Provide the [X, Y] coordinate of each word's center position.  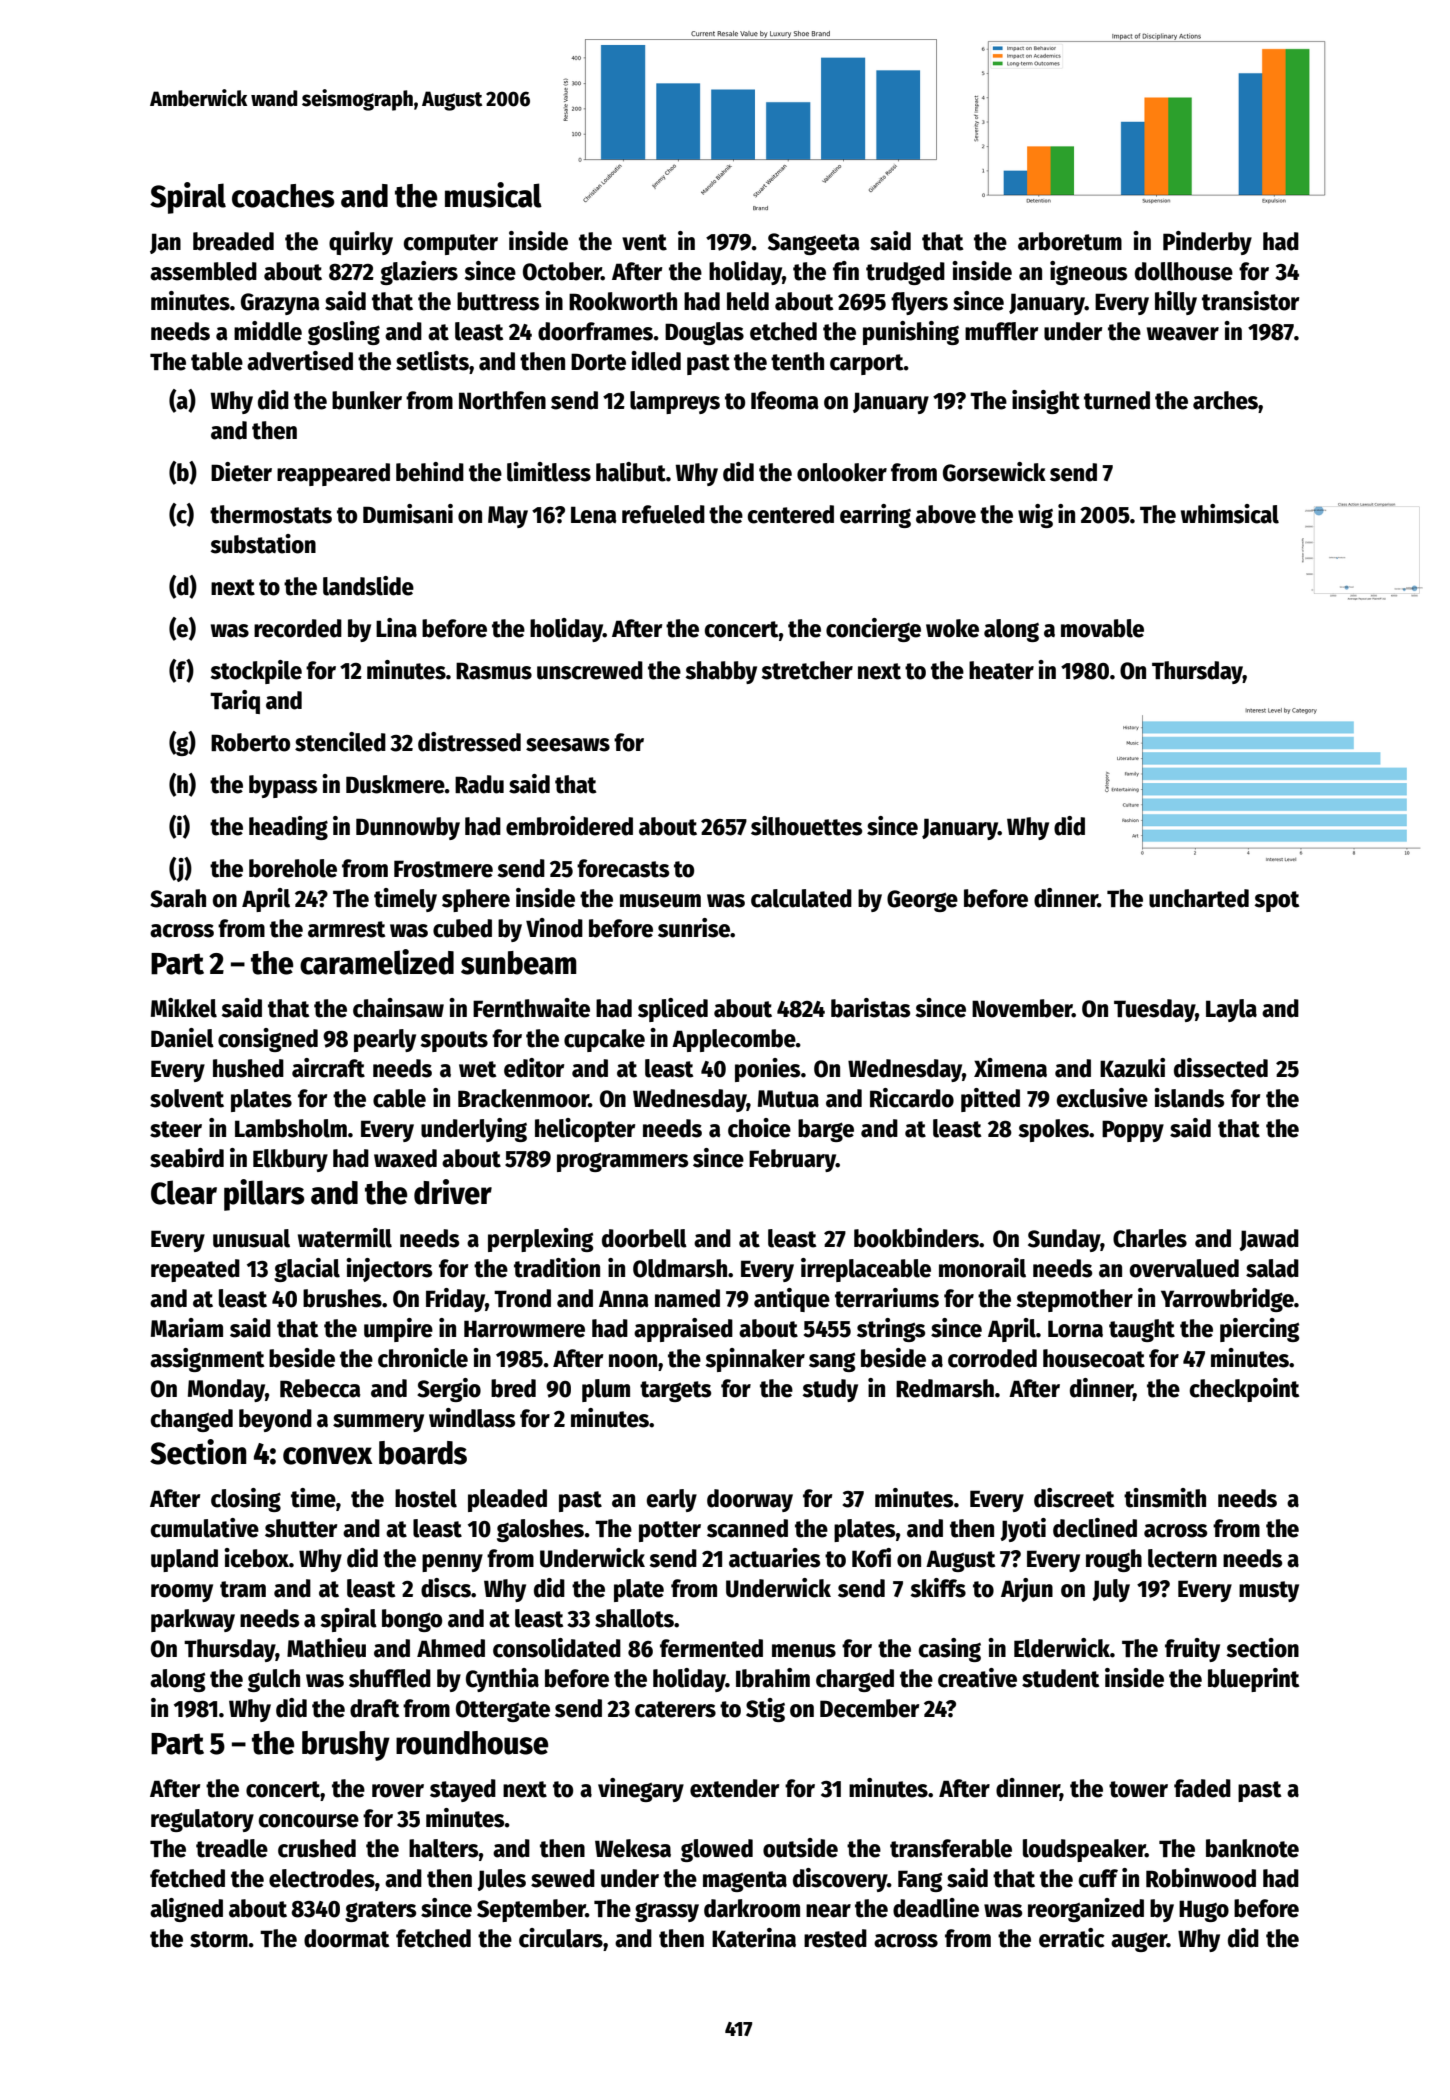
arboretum [1070, 241]
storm [219, 1939]
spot [1276, 901]
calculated [801, 898]
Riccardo [912, 1098]
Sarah [178, 898]
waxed [405, 1158]
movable [1102, 628]
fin [846, 270]
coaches [283, 196]
